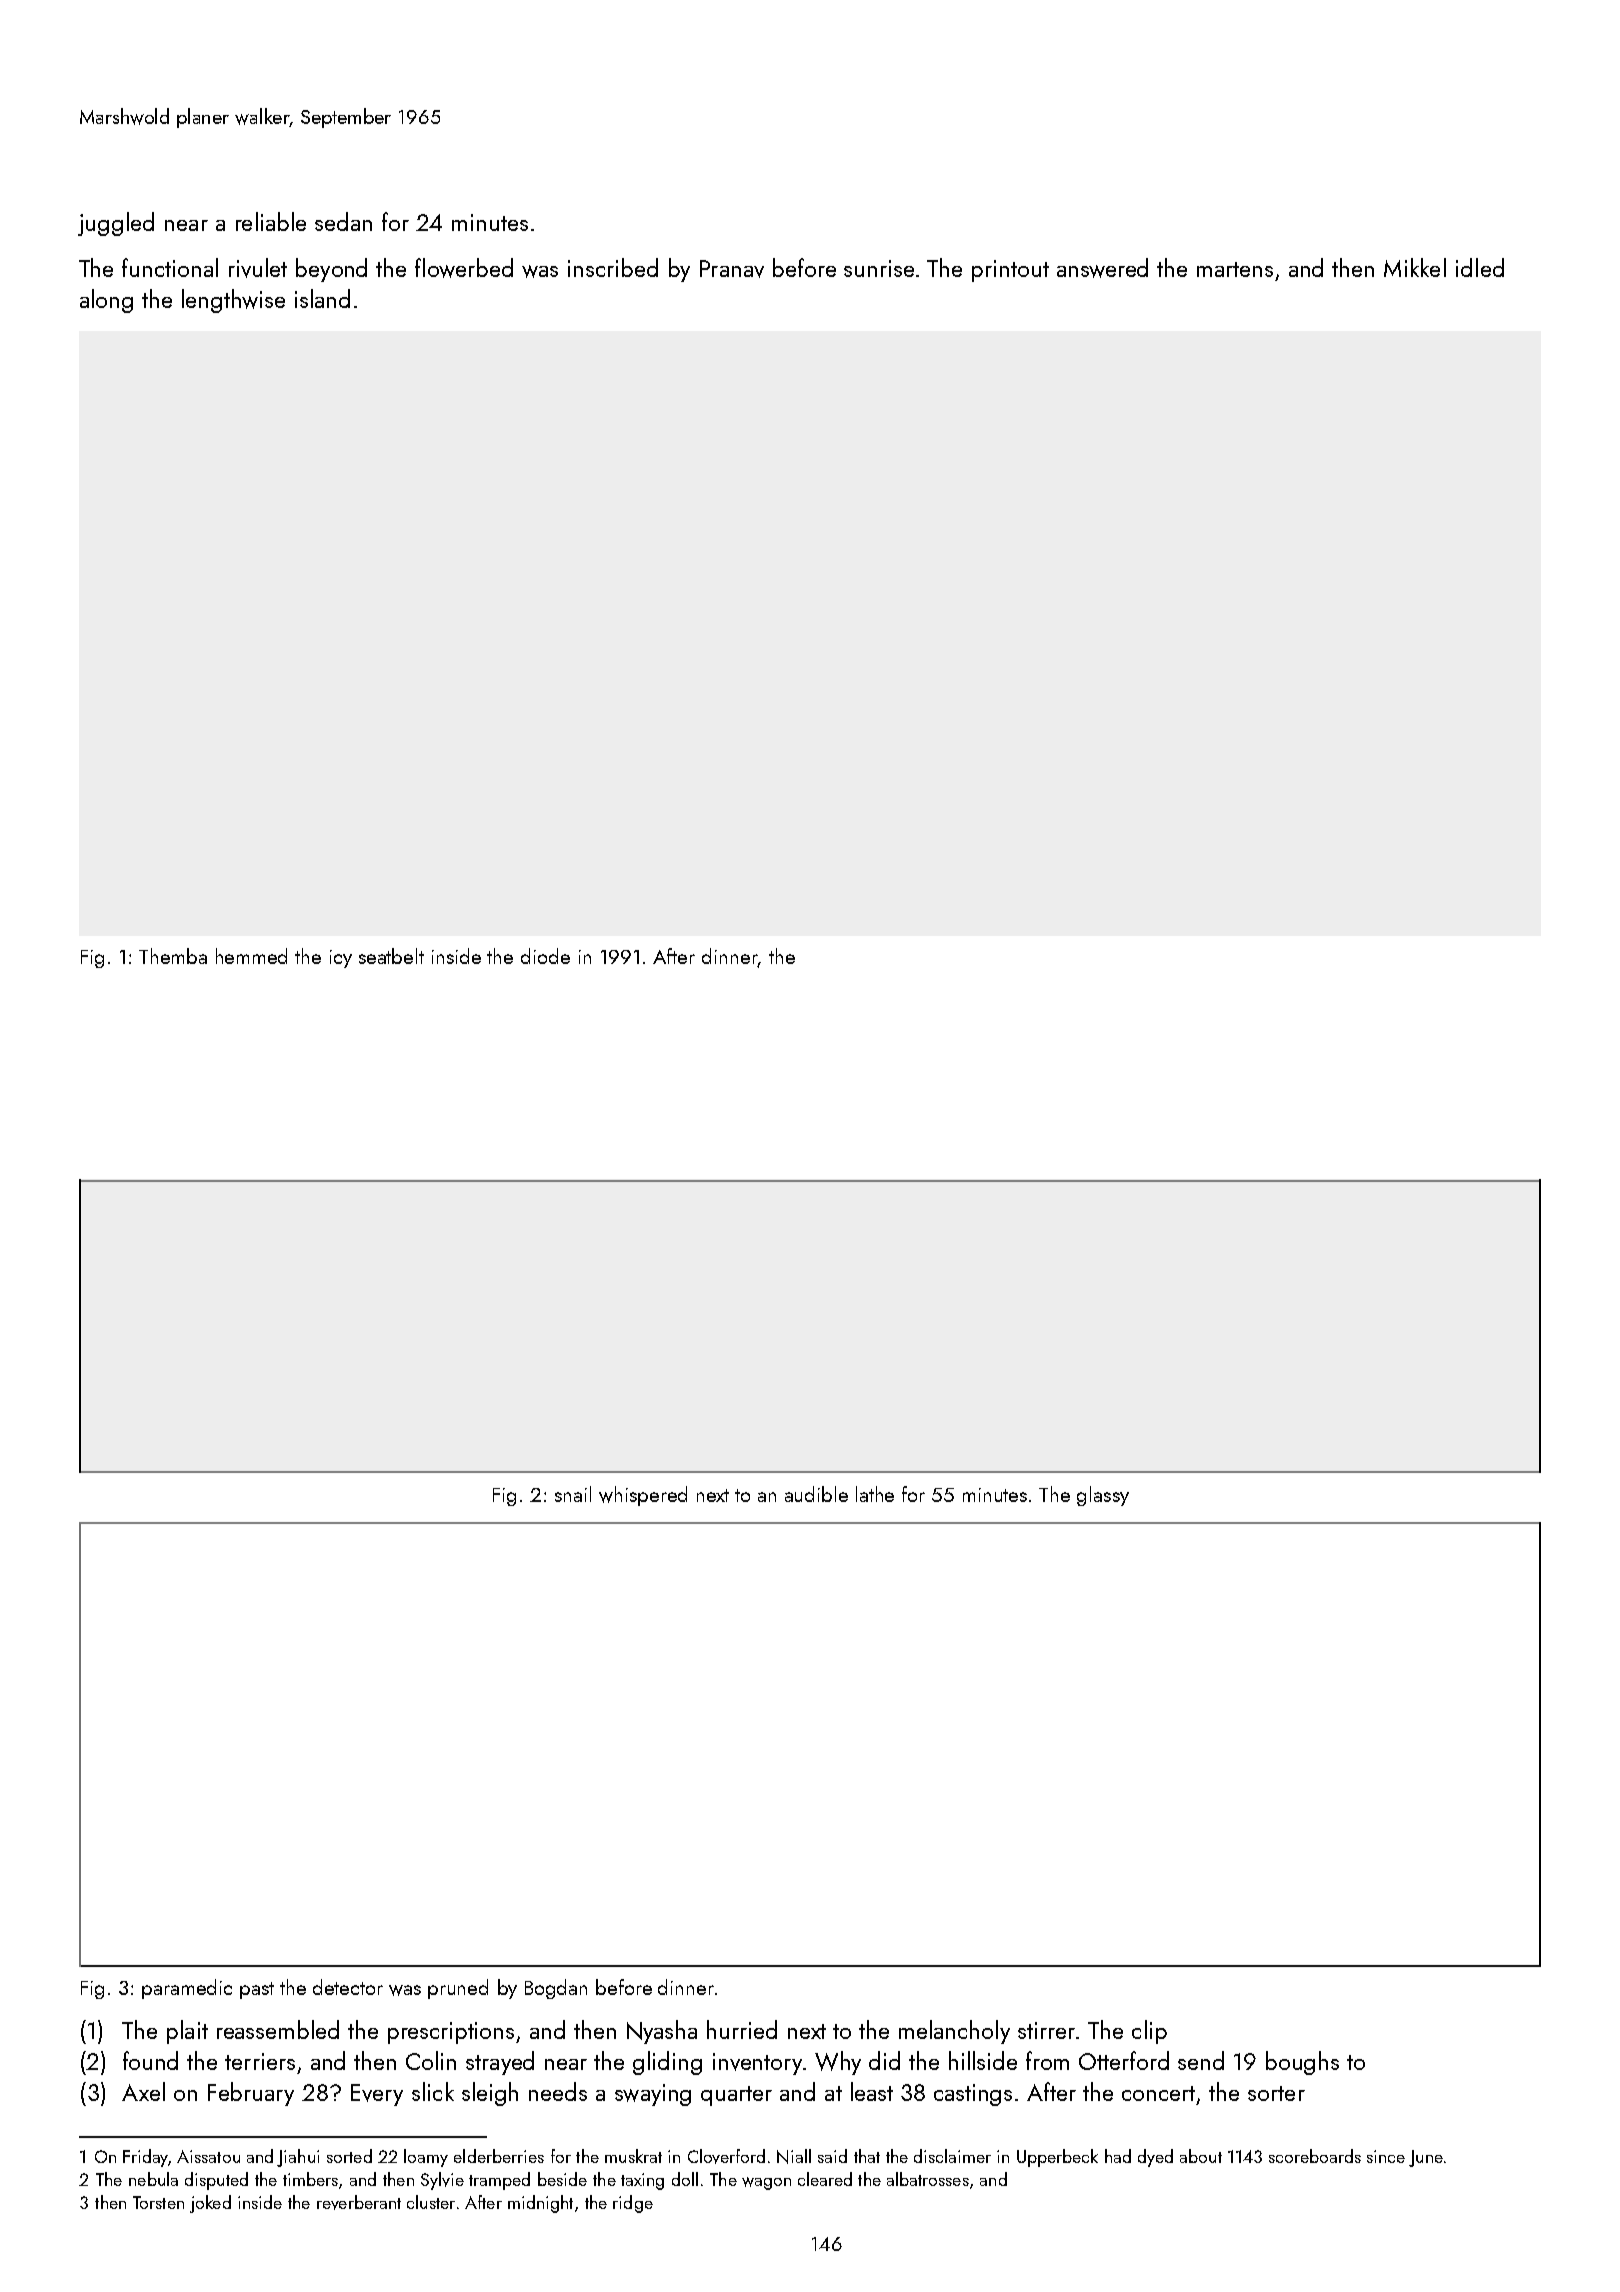  I want to click on martens, so click(1235, 269).
